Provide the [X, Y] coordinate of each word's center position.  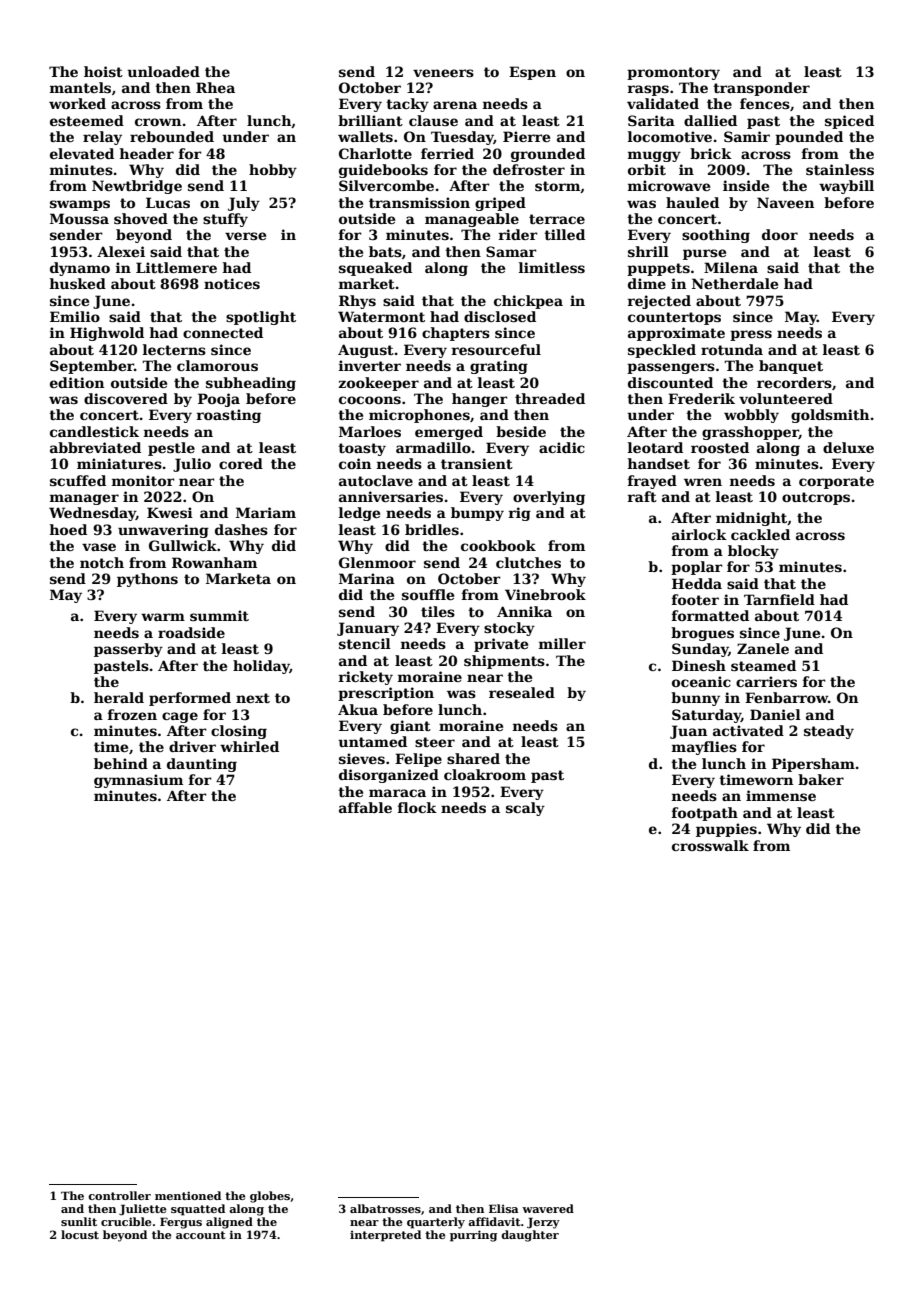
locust [80, 1234]
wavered [548, 1208]
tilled [564, 234]
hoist [103, 71]
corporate [836, 482]
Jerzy [543, 1223]
